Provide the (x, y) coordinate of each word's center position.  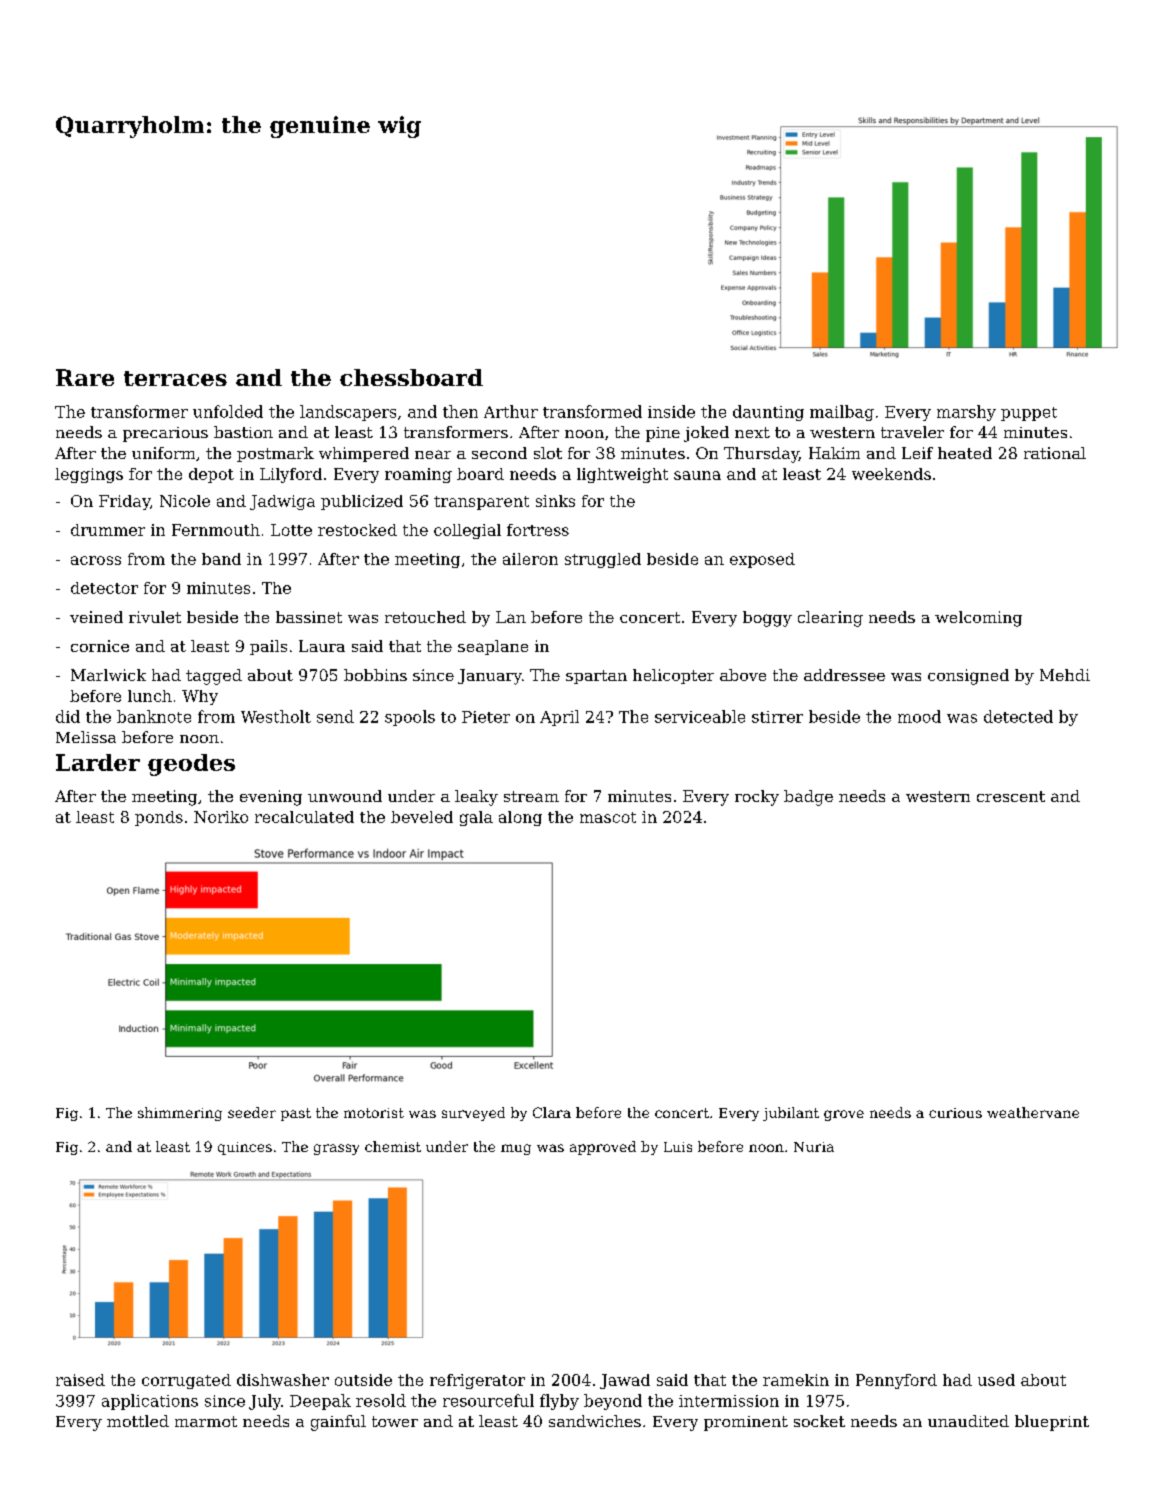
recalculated (304, 817)
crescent (1011, 796)
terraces (175, 378)
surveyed (473, 1114)
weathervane (1033, 1112)
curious (955, 1113)
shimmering (180, 1114)
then (460, 411)
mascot (608, 817)
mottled (138, 1421)
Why (200, 697)
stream (531, 796)
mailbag (842, 413)
